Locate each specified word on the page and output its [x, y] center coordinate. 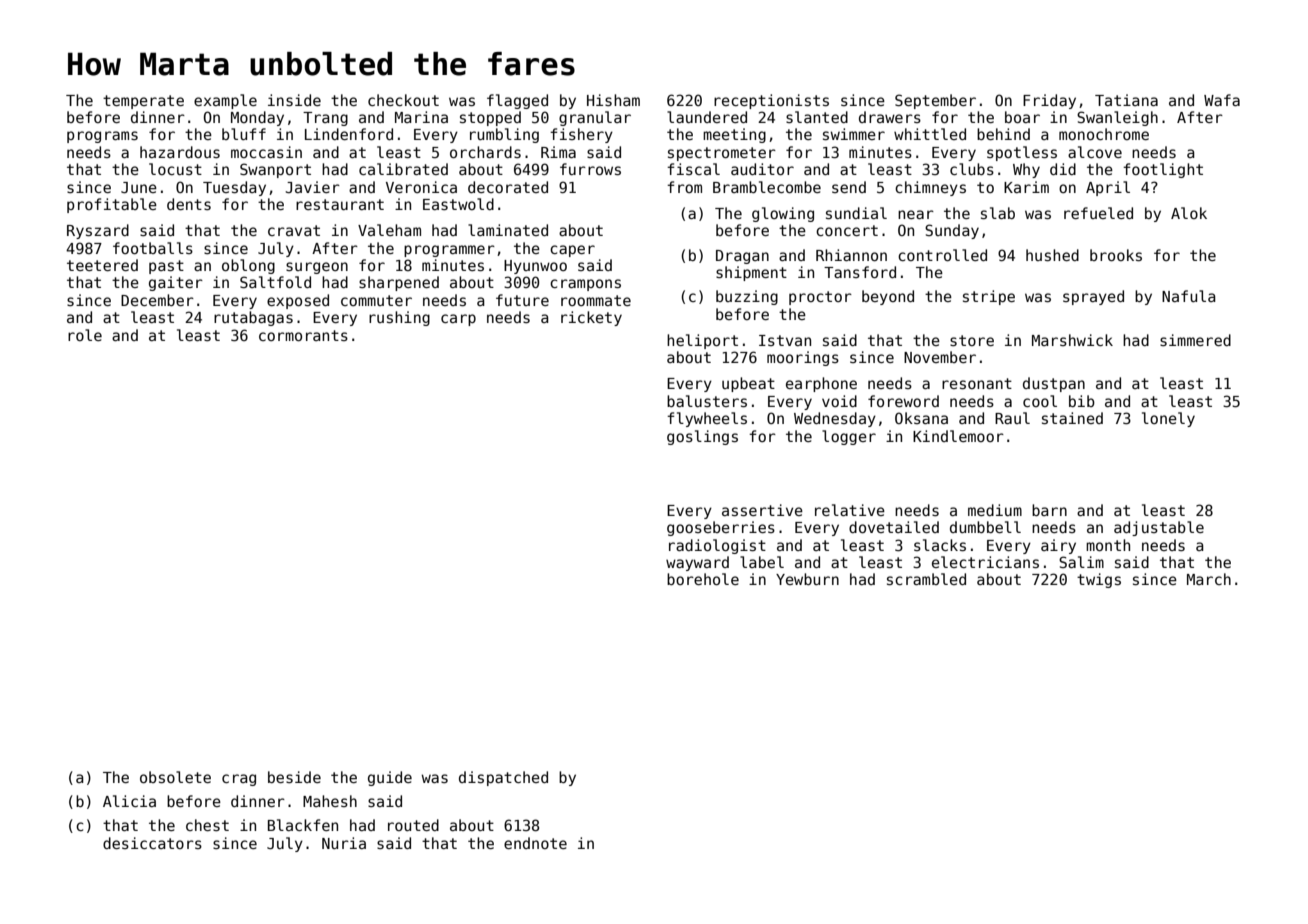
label [762, 562]
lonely [1168, 419]
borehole [703, 579]
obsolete [175, 777]
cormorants [303, 335]
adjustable [1159, 528]
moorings [803, 358]
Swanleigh [1117, 118]
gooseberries [721, 528]
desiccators [152, 843]
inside [294, 100]
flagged [517, 101]
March [1209, 579]
